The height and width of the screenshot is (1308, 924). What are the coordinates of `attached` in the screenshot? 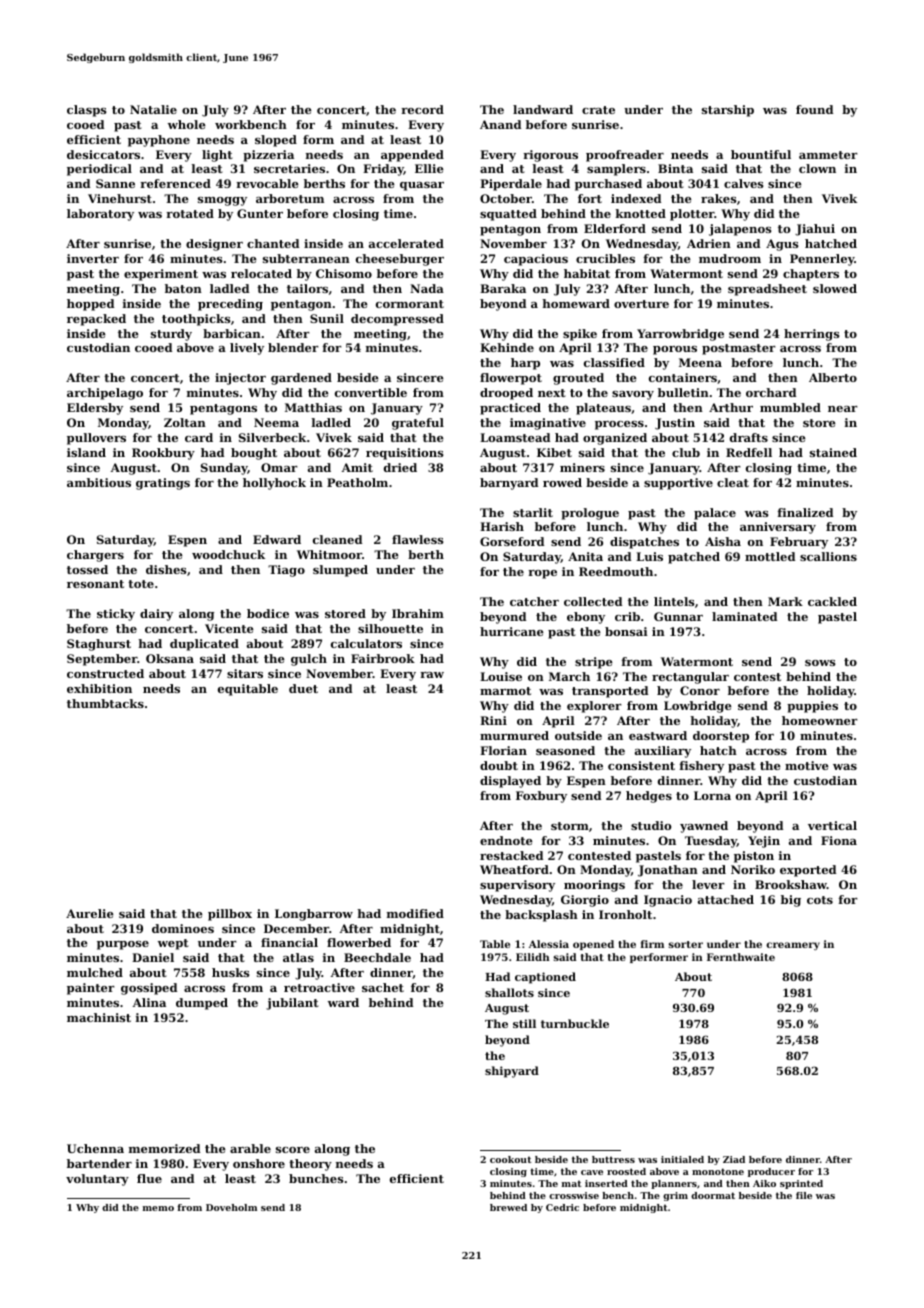 It's located at (726, 899).
